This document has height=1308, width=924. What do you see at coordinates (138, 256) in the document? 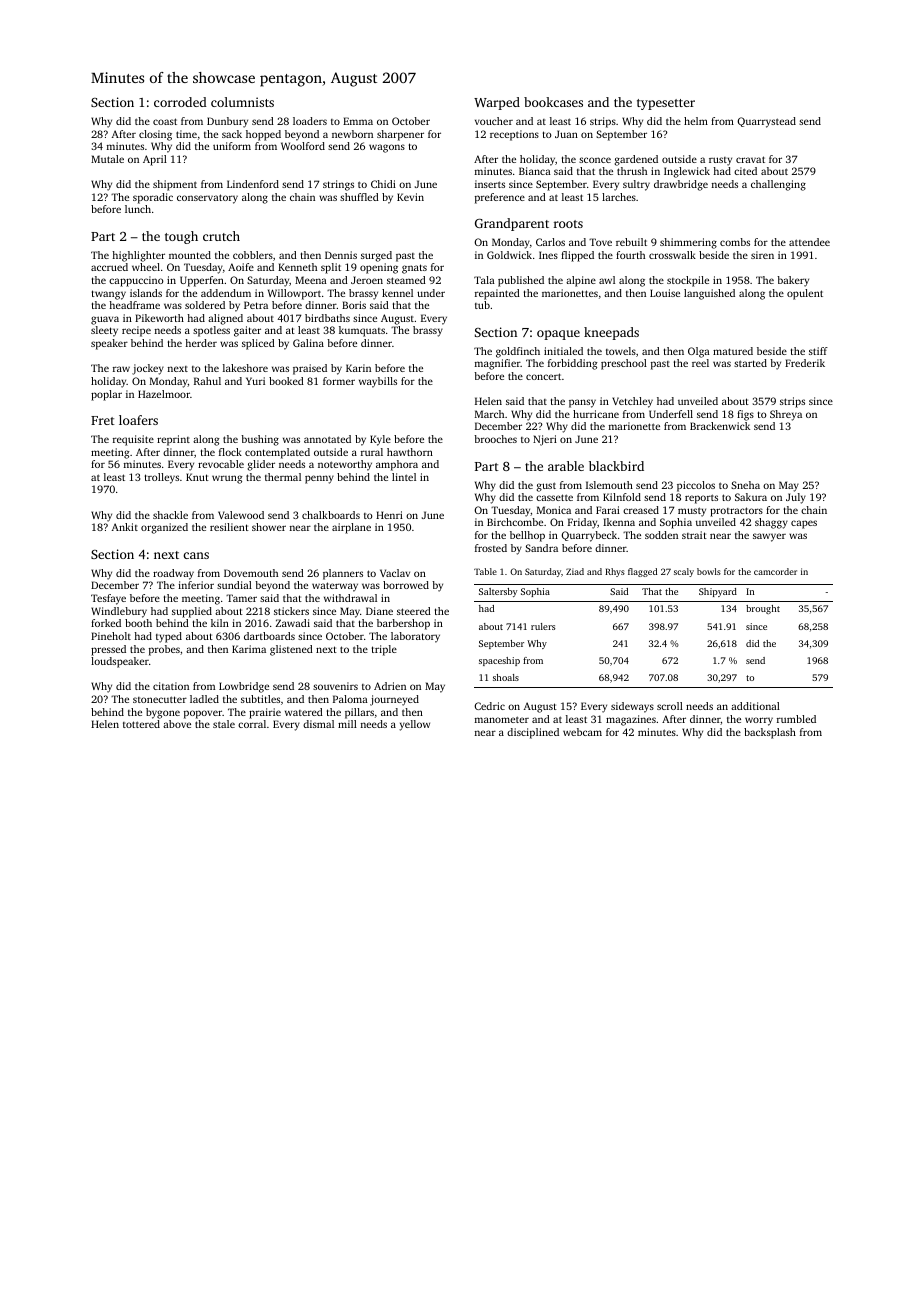
I see `highlighter` at bounding box center [138, 256].
